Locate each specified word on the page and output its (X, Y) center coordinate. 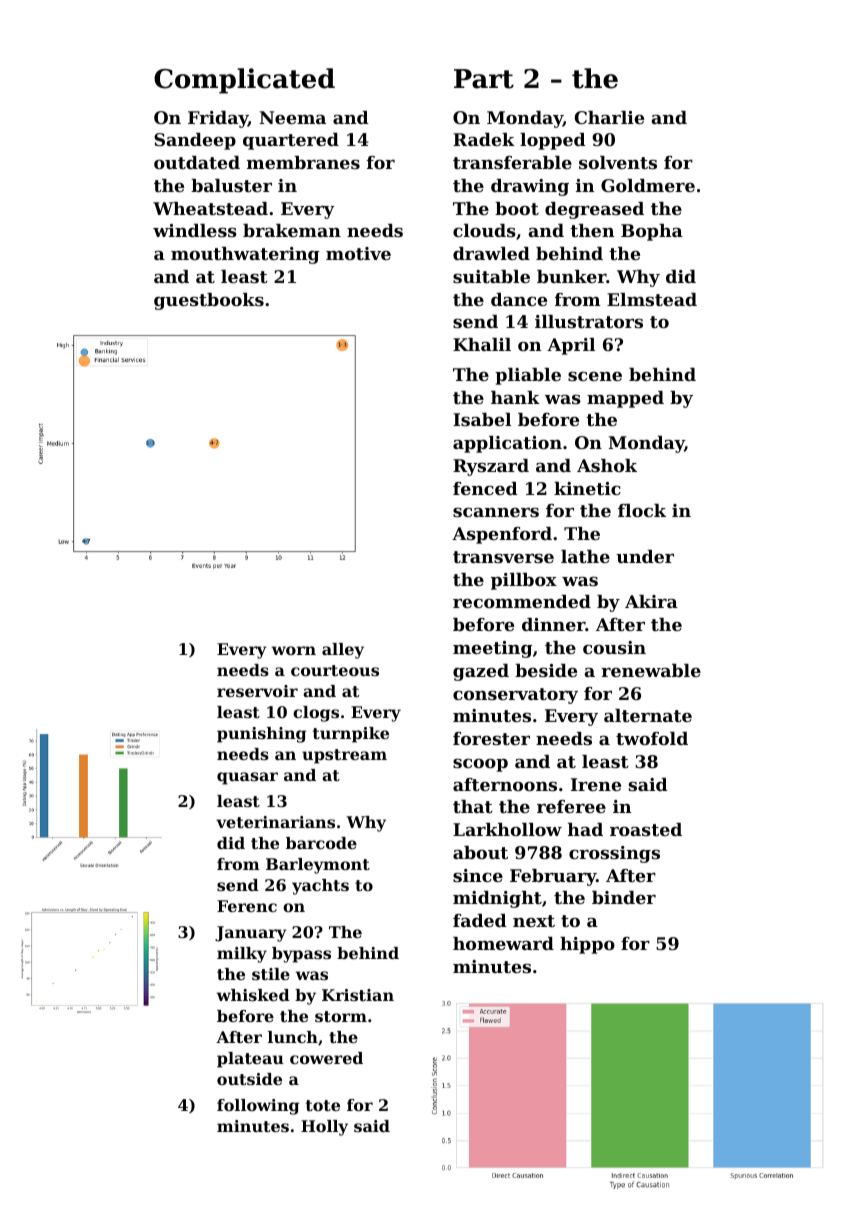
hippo (587, 945)
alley (343, 651)
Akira (651, 601)
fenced (485, 488)
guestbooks (209, 301)
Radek (484, 139)
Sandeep (195, 141)
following (258, 1107)
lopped (553, 141)
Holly (324, 1128)
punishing (261, 735)
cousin (614, 647)
